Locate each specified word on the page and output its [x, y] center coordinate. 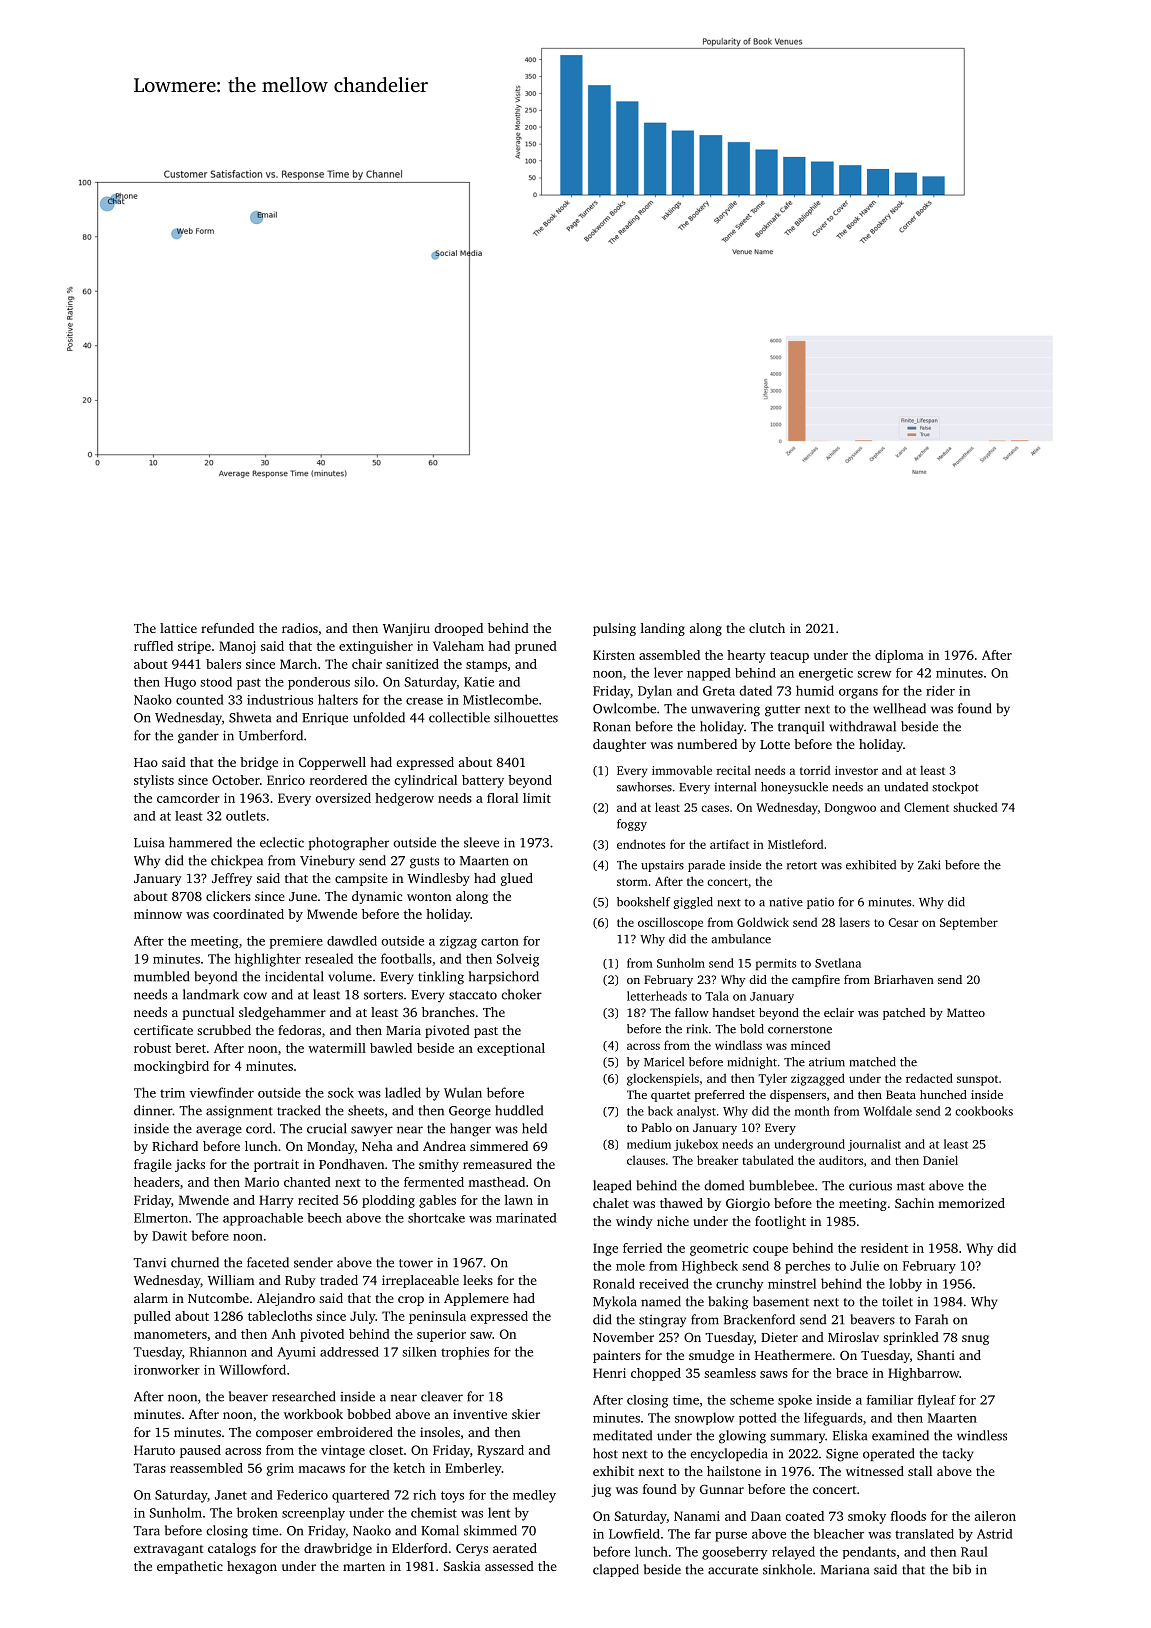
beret [190, 1048]
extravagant [169, 1550]
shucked [975, 807]
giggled [693, 903]
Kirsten [614, 655]
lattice [178, 628]
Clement [926, 807]
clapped [616, 1570]
